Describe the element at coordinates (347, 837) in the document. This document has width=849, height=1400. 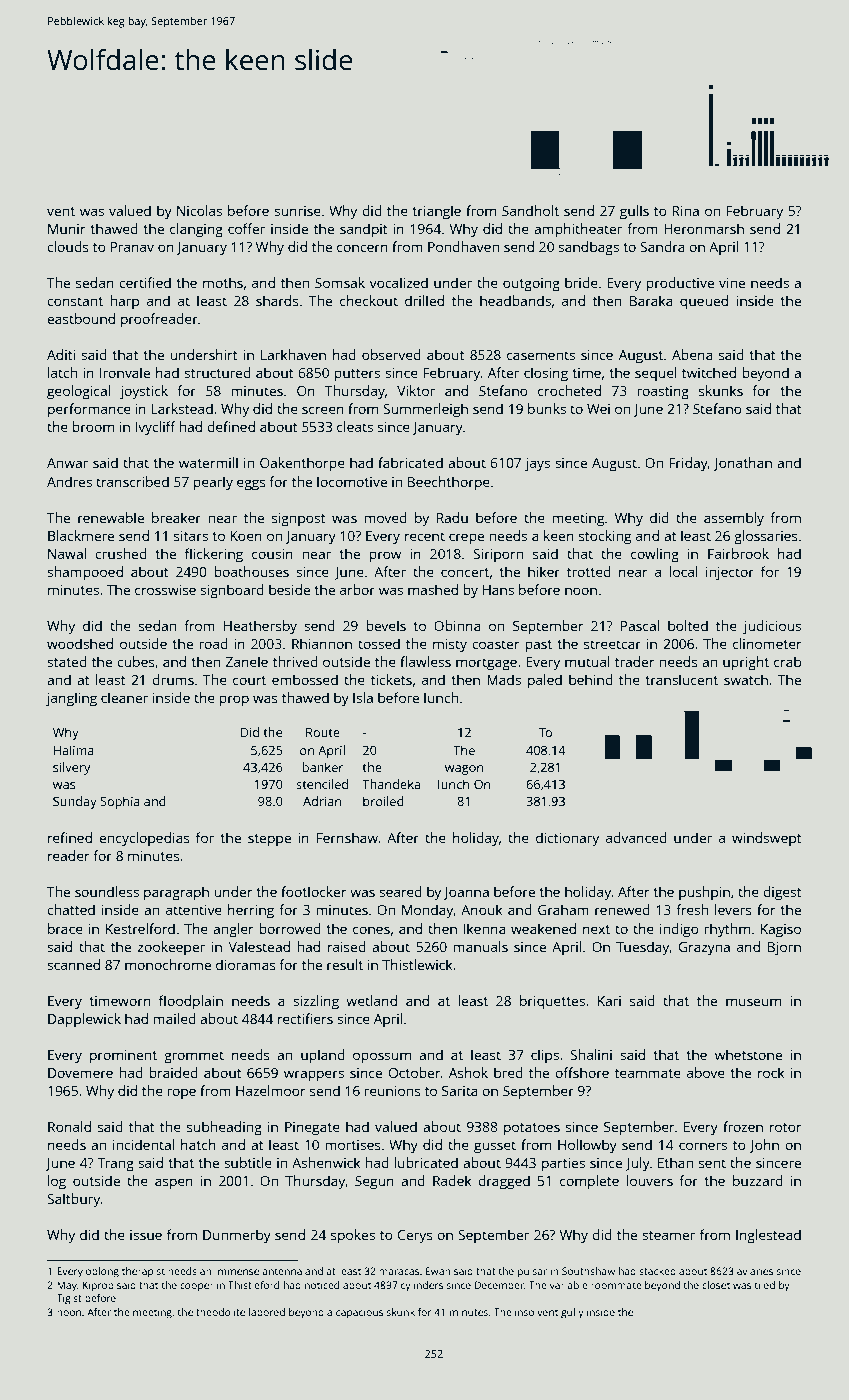
I see `Fernshaw` at that location.
